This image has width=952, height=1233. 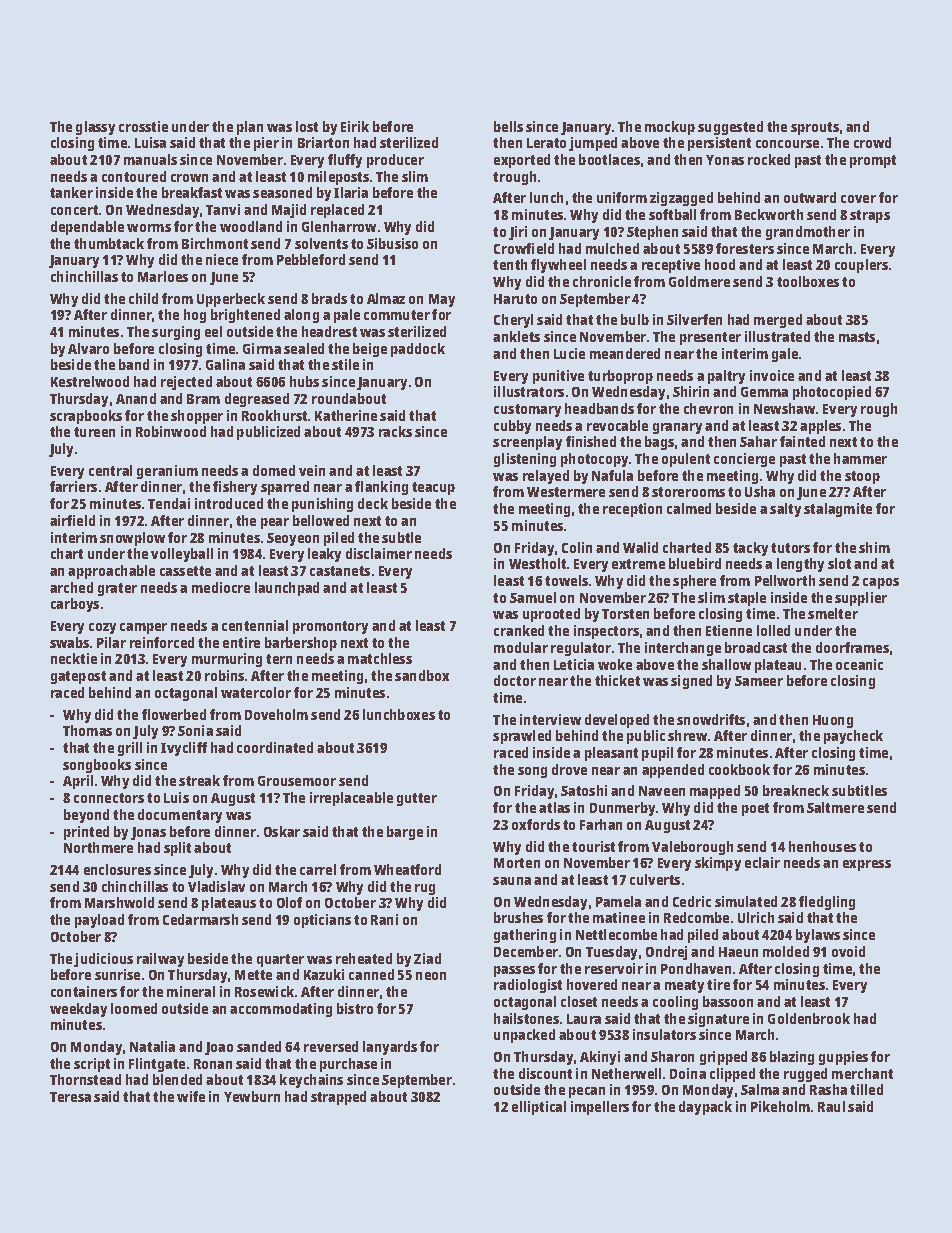 What do you see at coordinates (872, 142) in the image?
I see `crowd` at bounding box center [872, 142].
